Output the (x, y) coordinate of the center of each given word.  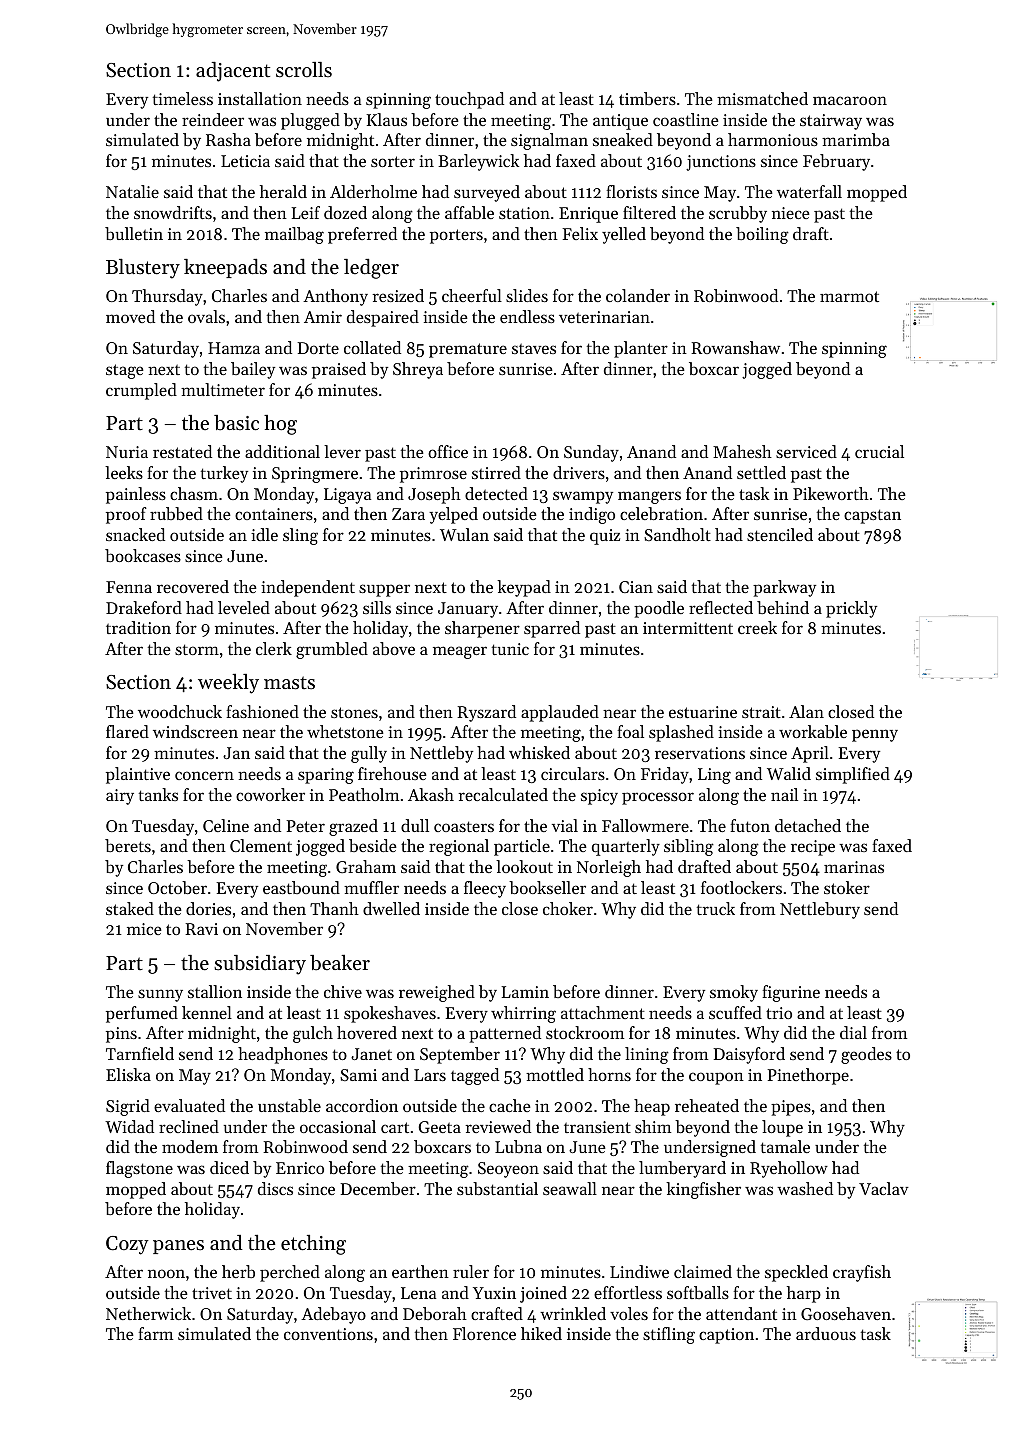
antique (620, 122)
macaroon (850, 100)
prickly (851, 609)
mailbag (294, 235)
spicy (599, 797)
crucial (879, 451)
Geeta (439, 1127)
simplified (853, 775)
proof (126, 515)
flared (127, 731)
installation (260, 98)
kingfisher (703, 1190)
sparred (552, 629)
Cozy (127, 1245)
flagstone (139, 1169)
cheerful (472, 295)
